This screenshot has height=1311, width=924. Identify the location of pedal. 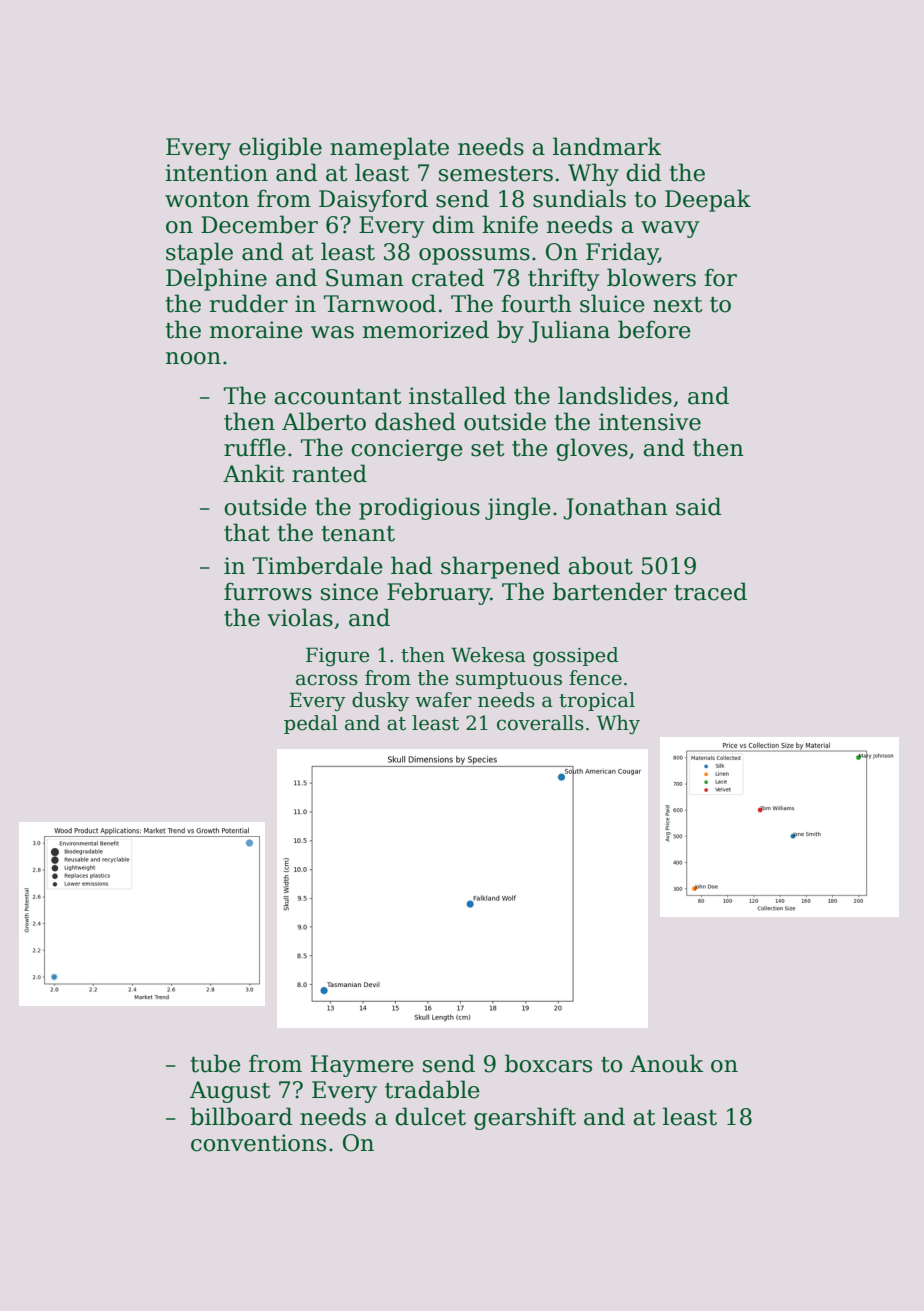
(311, 724).
